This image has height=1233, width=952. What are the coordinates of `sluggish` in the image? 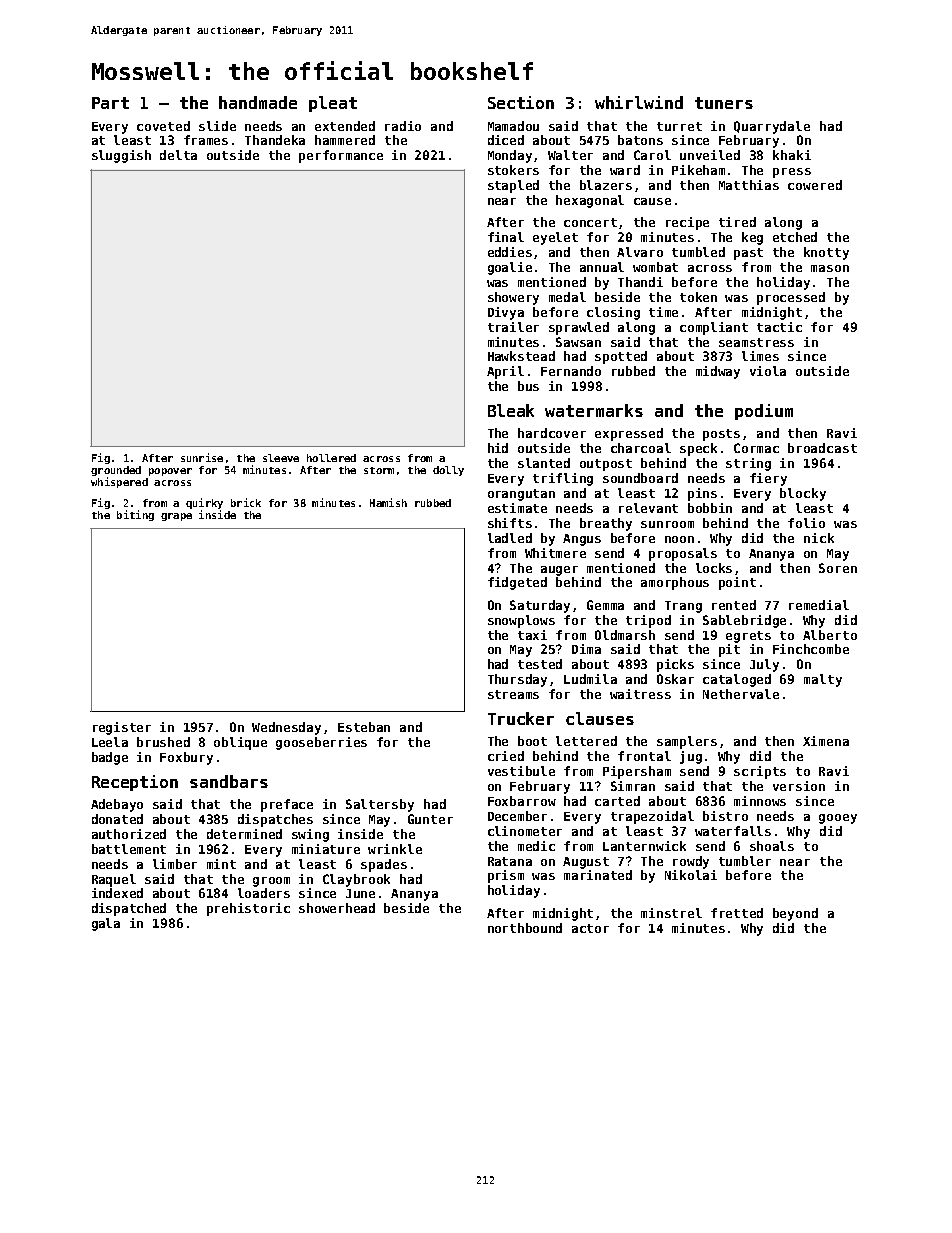 It's located at (121, 156).
